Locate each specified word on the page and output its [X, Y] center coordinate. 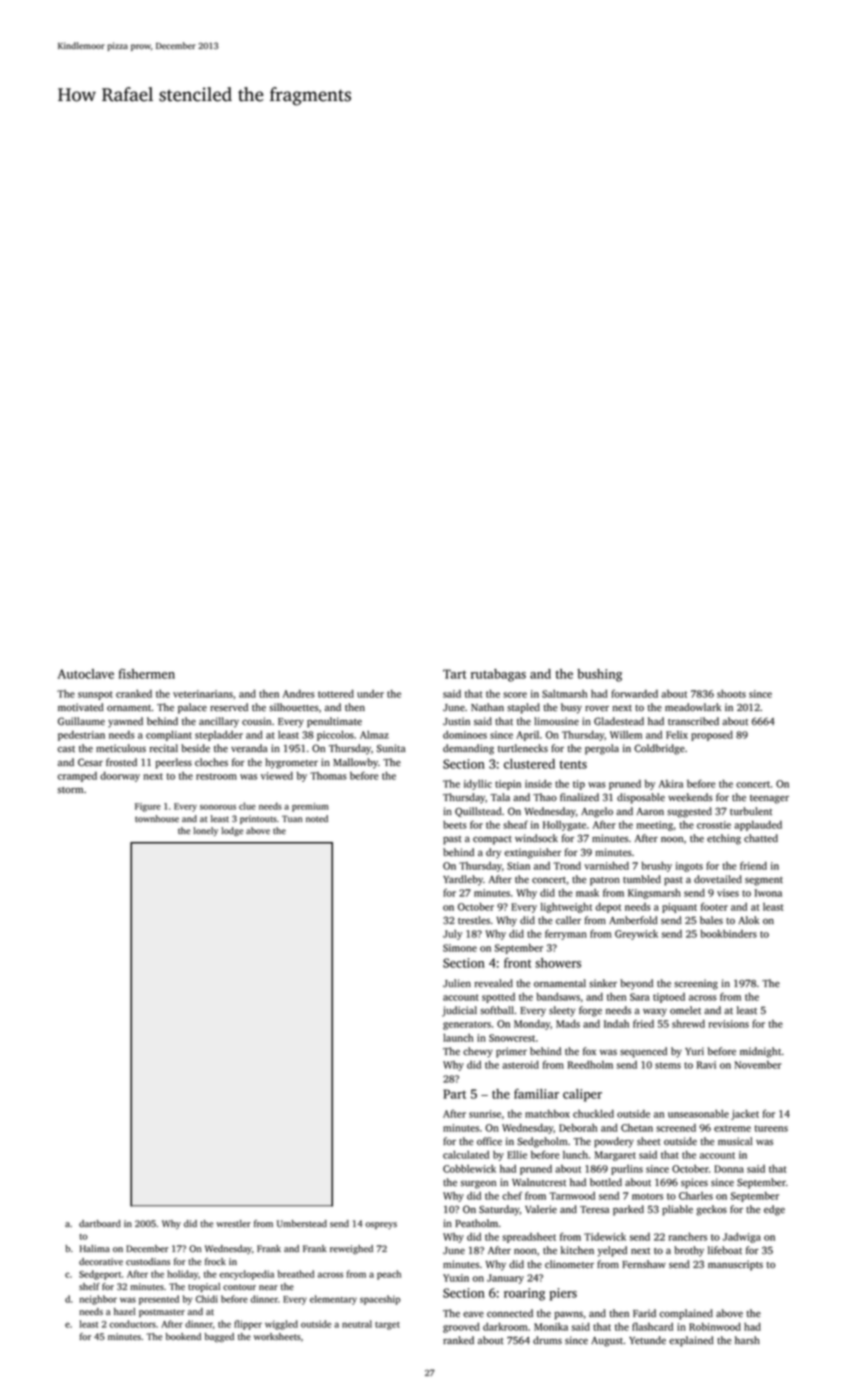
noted [317, 818]
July [452, 935]
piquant [679, 908]
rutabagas [498, 675]
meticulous [121, 748]
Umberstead [302, 1224]
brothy [689, 1251]
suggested [689, 812]
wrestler [233, 1223]
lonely [205, 831]
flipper [248, 1325]
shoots [731, 694]
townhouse [157, 818]
